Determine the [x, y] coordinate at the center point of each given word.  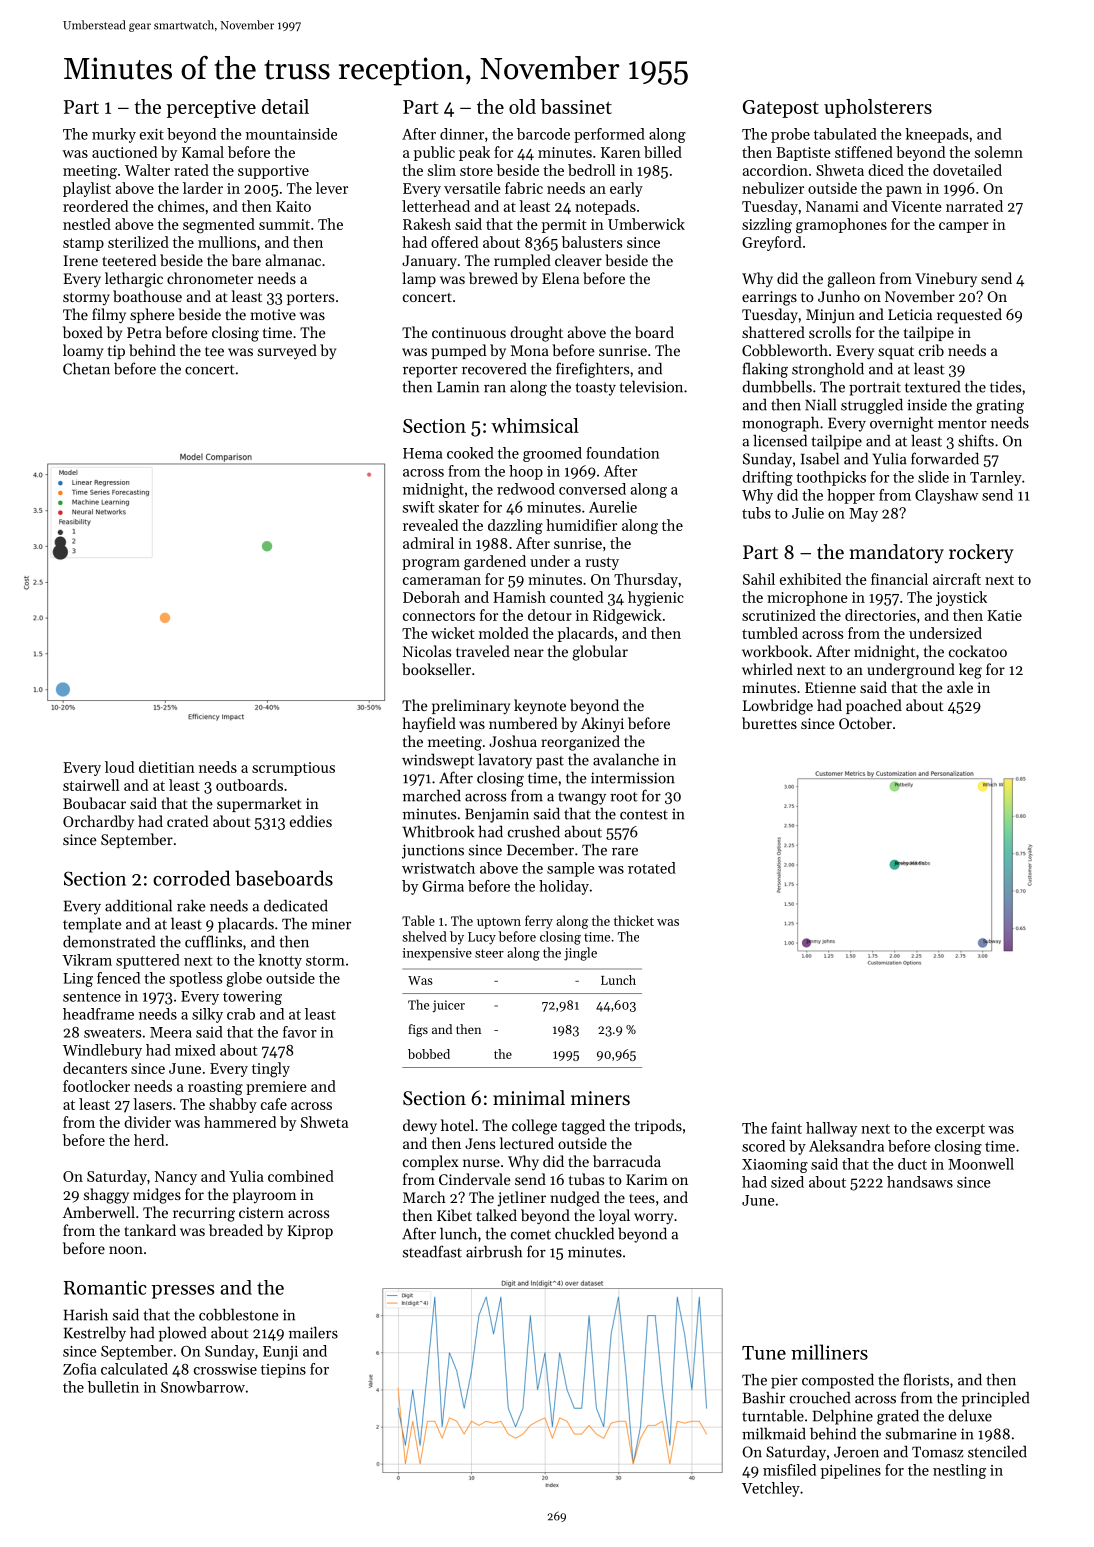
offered [454, 242]
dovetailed [967, 170]
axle [960, 687]
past [550, 762]
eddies [311, 821]
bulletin [113, 1387]
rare [625, 852]
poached [874, 706]
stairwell [91, 785]
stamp [83, 244]
